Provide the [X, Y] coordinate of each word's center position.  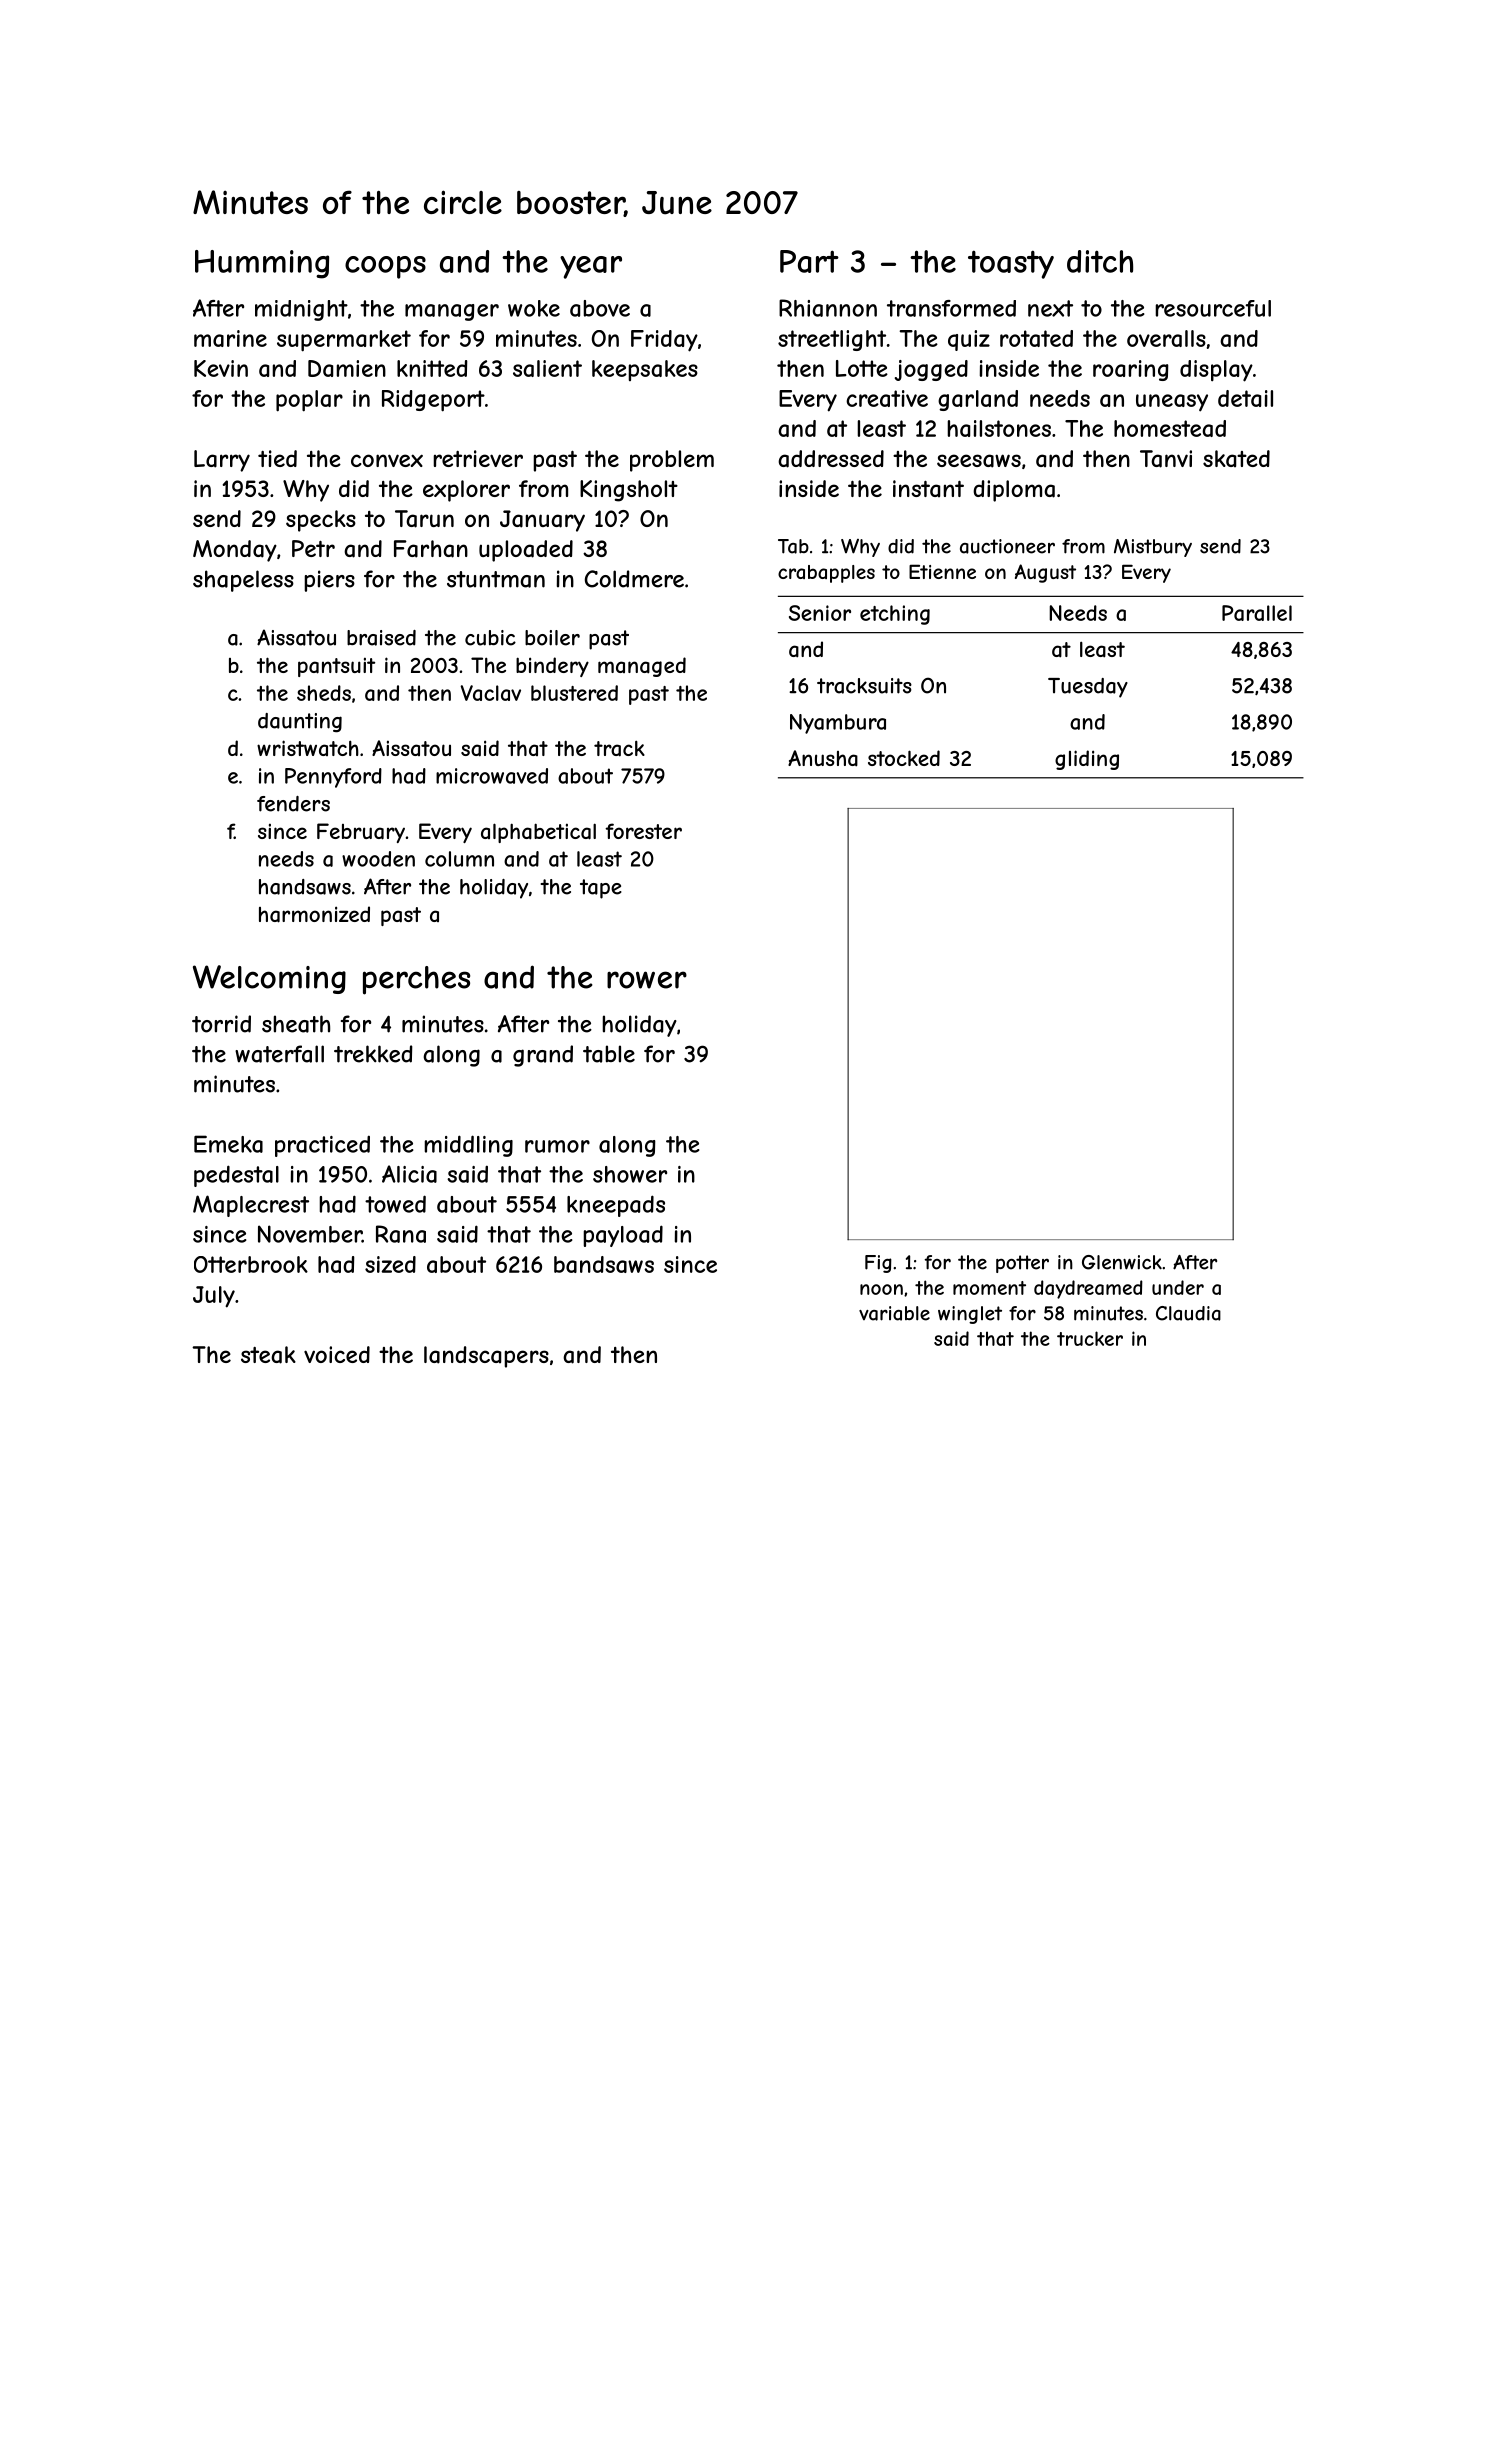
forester [643, 831]
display [1216, 371]
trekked [373, 1054]
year [591, 267]
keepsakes [645, 370]
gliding [1087, 760]
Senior [820, 613]
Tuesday [1088, 688]
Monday [235, 551]
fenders [293, 804]
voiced [337, 1354]
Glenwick [1122, 1262]
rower [647, 980]
